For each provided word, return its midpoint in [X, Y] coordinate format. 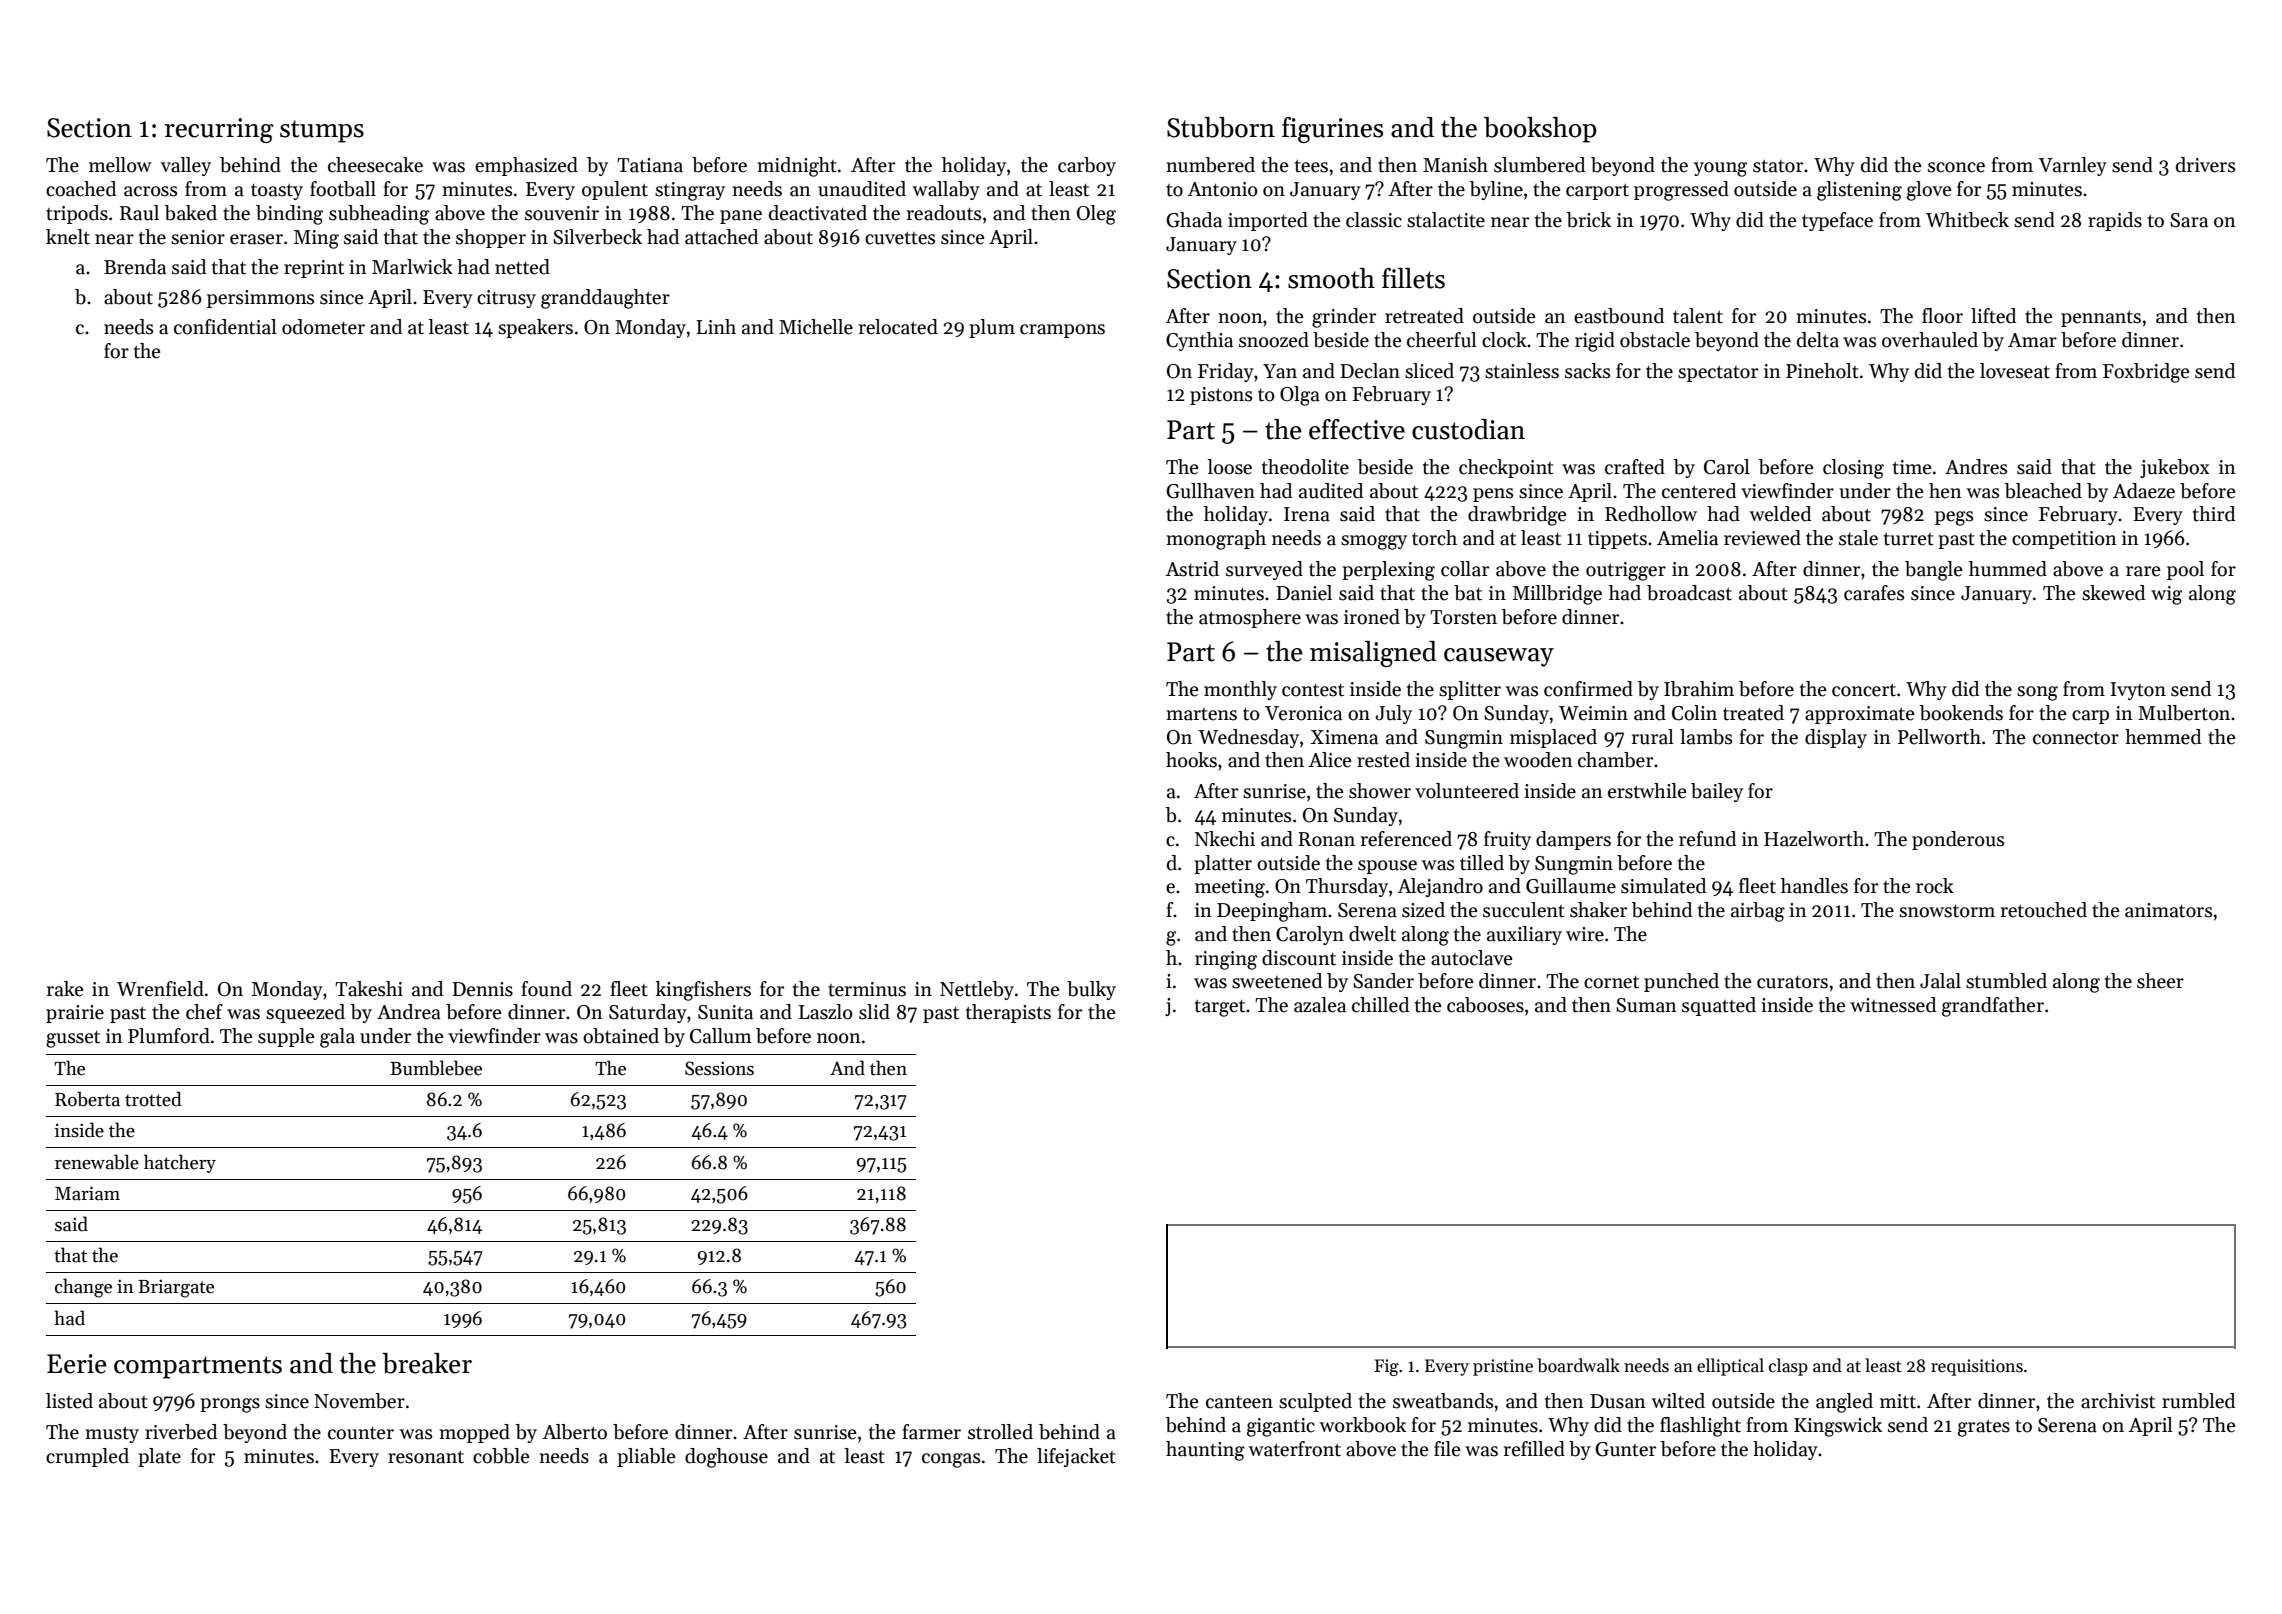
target [1220, 1008]
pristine [1503, 1367]
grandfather [1993, 1007]
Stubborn [1221, 127]
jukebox [2175, 468]
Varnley [2072, 166]
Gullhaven [1210, 491]
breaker [427, 1363]
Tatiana [650, 165]
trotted [153, 1099]
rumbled [2198, 1401]
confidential [225, 327]
